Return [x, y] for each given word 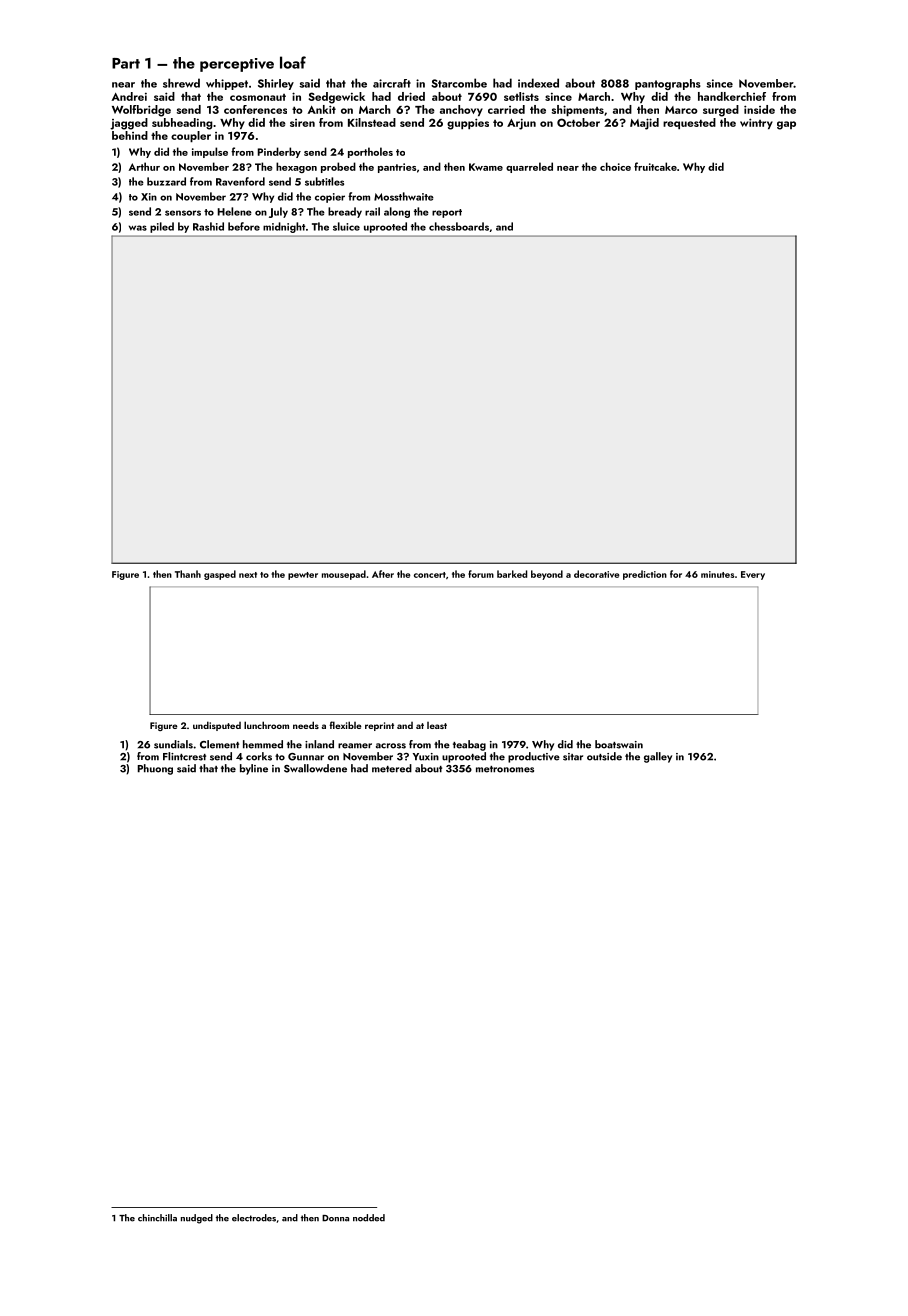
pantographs [668, 84]
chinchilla [157, 1218]
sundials [173, 744]
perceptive [237, 65]
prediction [645, 575]
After [383, 574]
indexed [538, 83]
